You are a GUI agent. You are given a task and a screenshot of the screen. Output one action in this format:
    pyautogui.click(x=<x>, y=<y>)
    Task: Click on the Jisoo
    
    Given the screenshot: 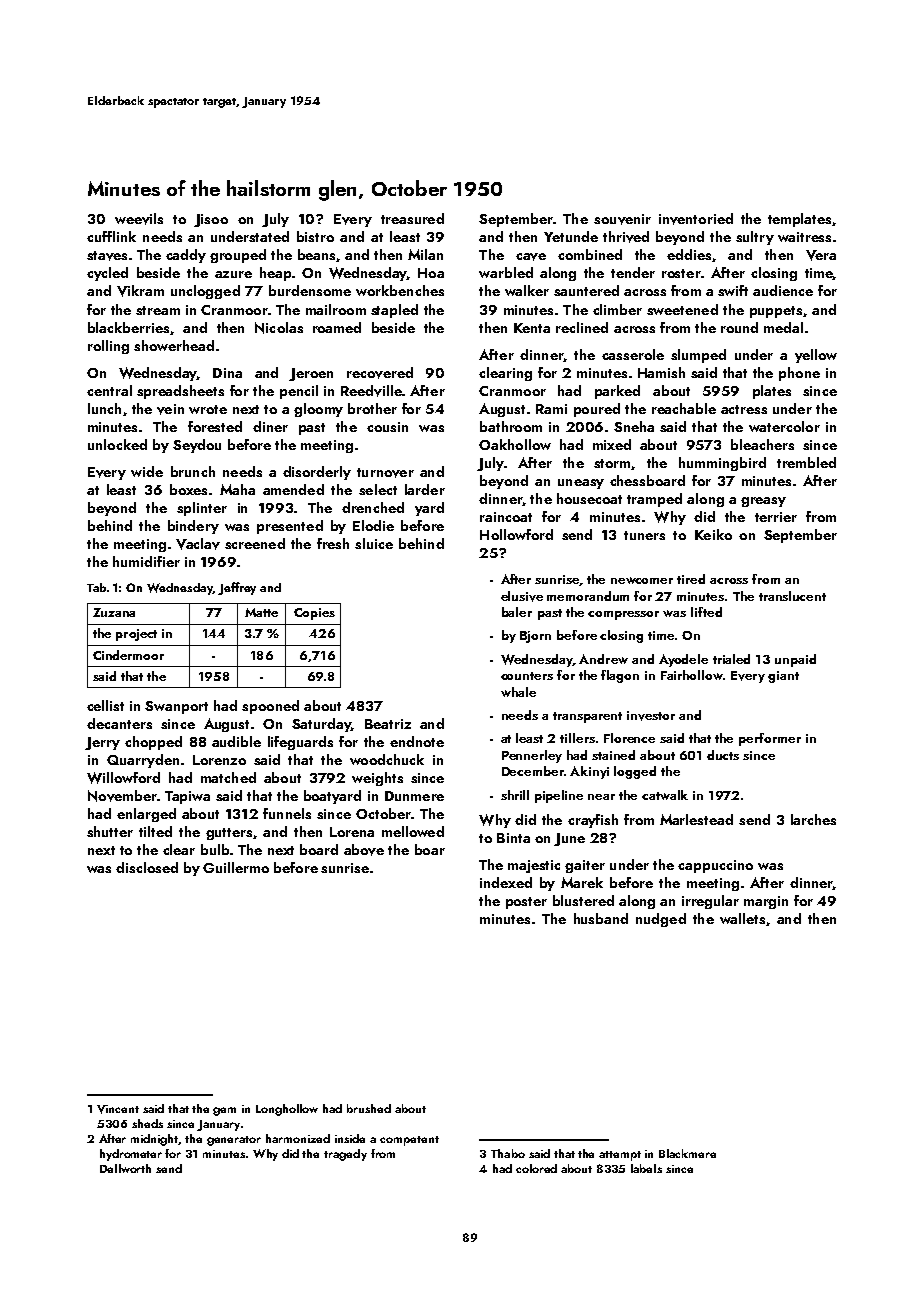 What is the action you would take?
    pyautogui.click(x=211, y=220)
